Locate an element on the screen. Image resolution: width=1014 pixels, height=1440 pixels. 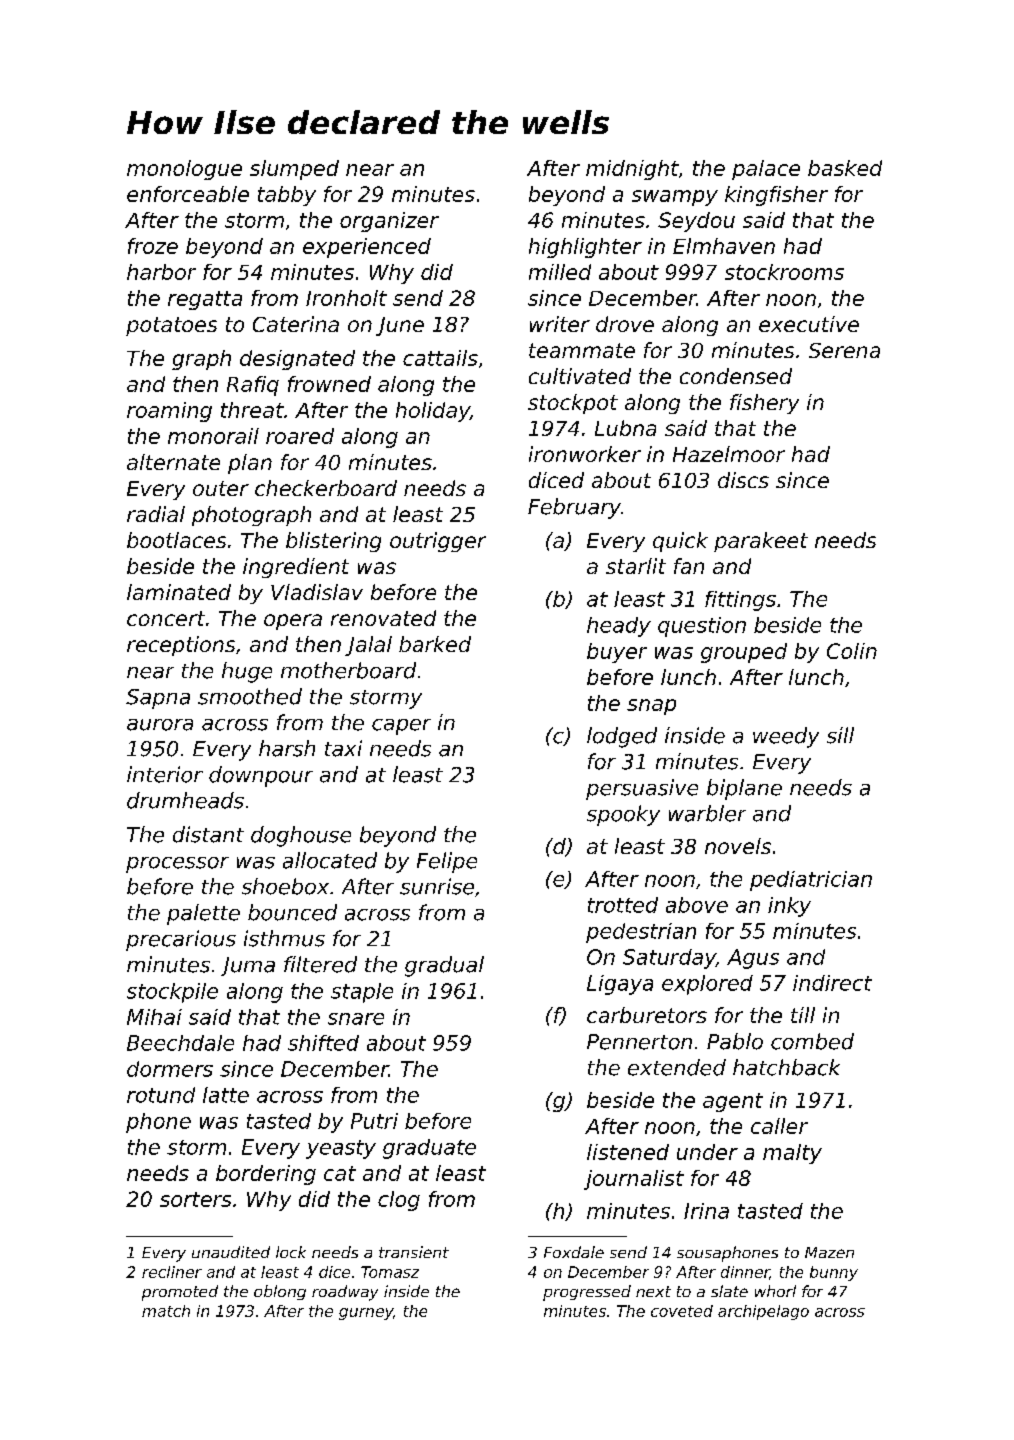
progressed is located at coordinates (587, 1293).
